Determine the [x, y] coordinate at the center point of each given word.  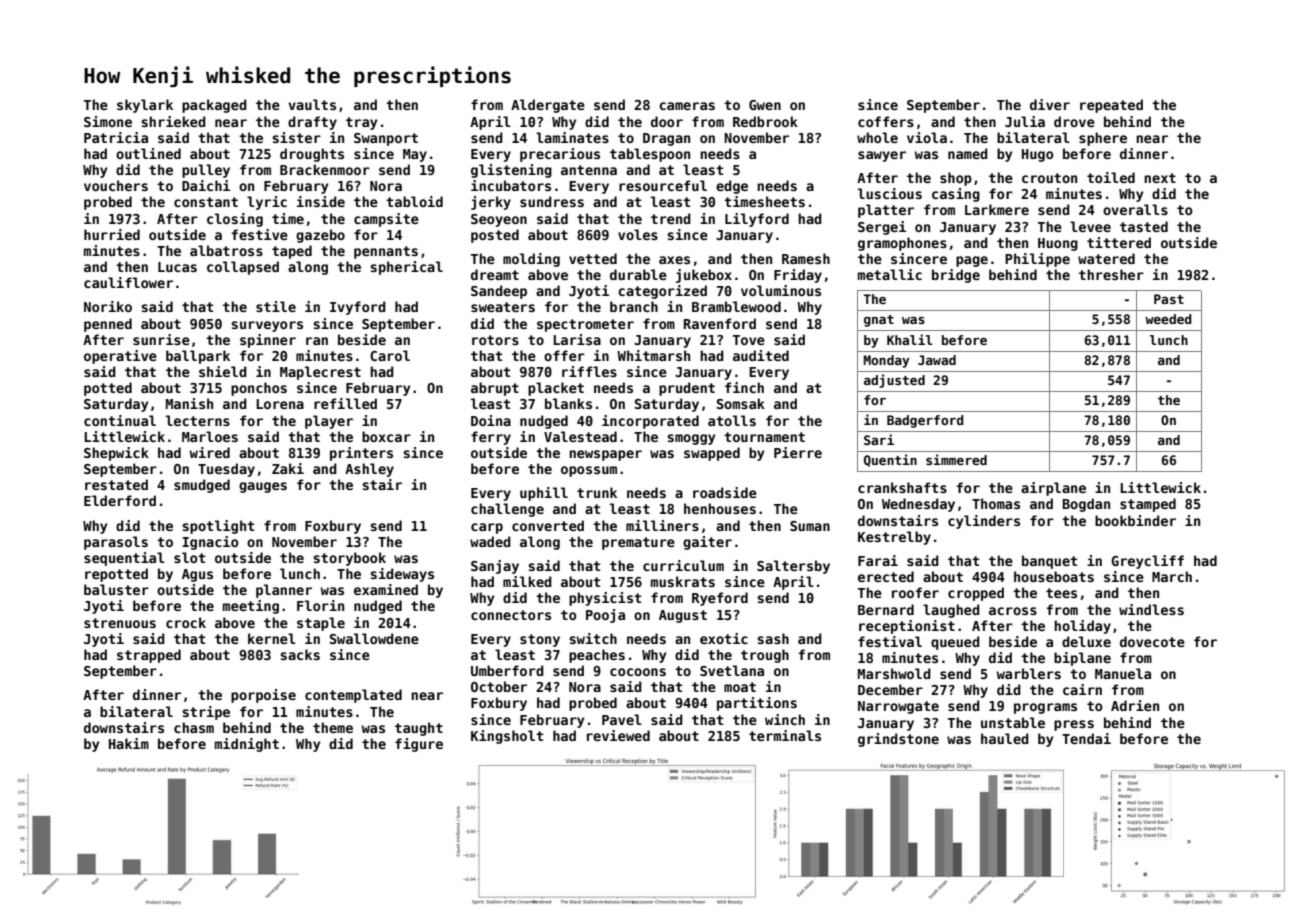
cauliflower [128, 282]
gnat [879, 321]
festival [890, 641]
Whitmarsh [653, 355]
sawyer [882, 156]
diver [1050, 104]
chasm [194, 727]
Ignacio [210, 543]
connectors [511, 615]
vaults [312, 104]
